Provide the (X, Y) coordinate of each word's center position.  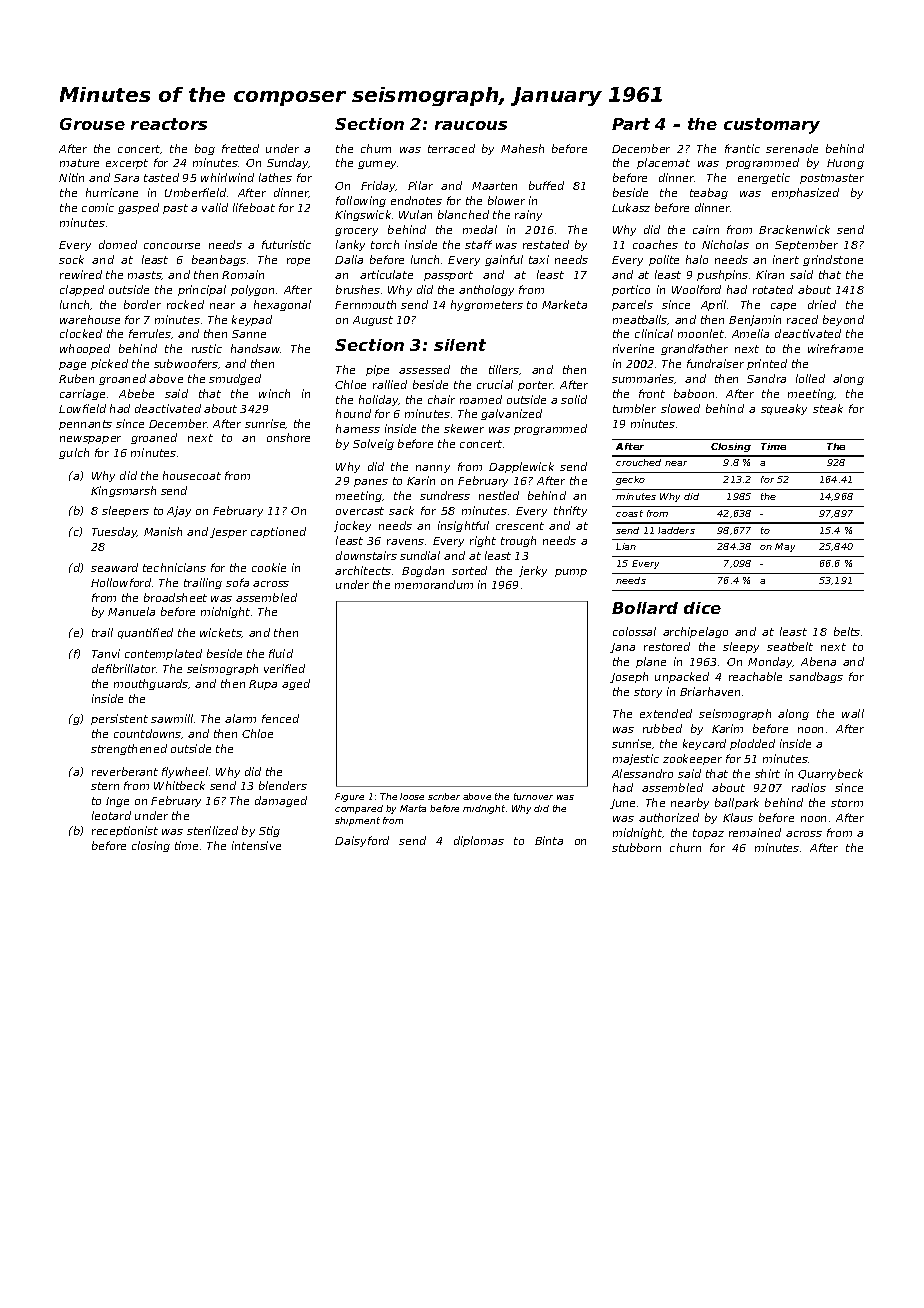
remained (755, 832)
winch (274, 393)
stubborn (636, 847)
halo (697, 259)
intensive (256, 845)
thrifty (570, 511)
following (361, 201)
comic (98, 207)
